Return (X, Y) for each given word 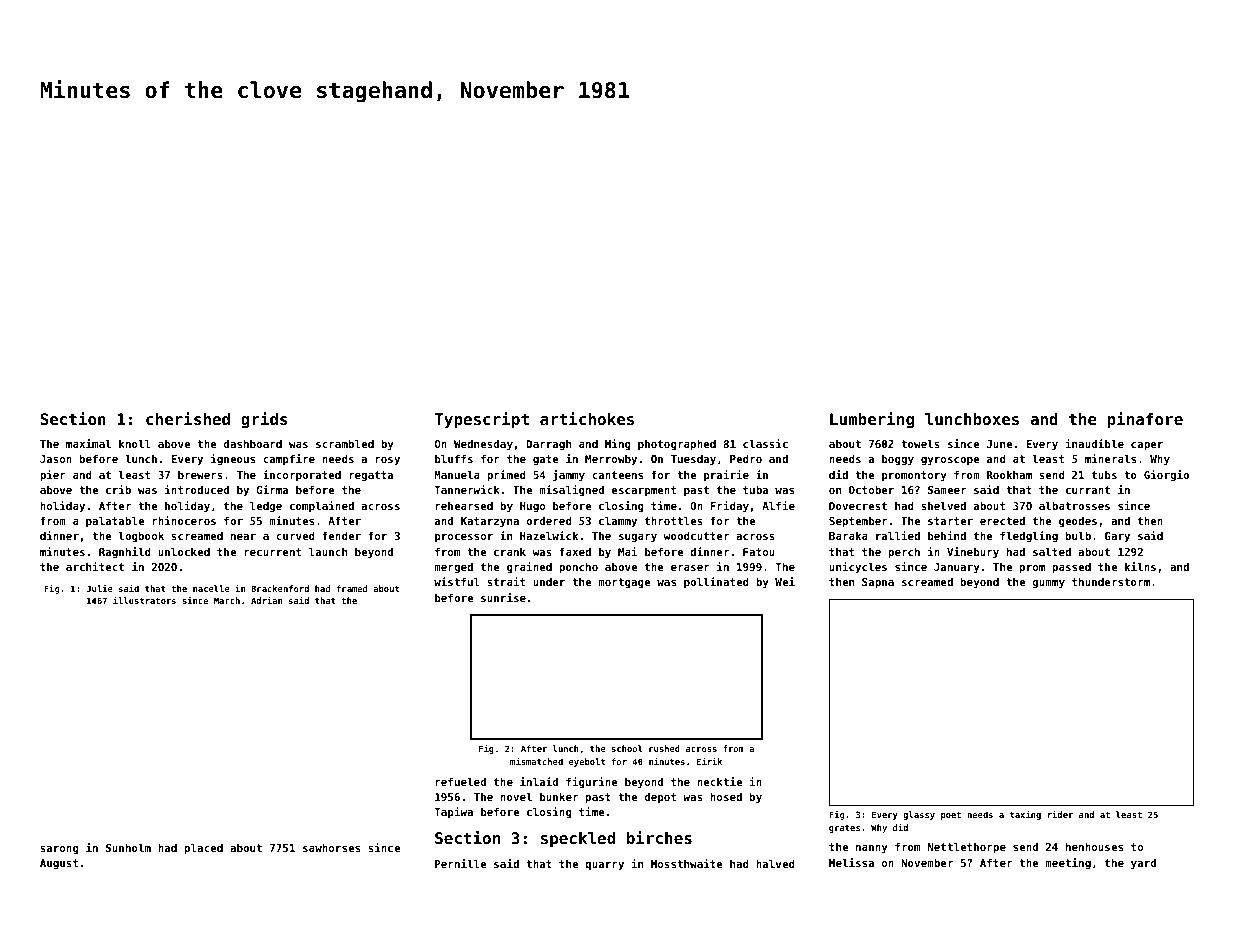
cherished (188, 418)
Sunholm (128, 847)
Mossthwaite (687, 863)
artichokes (587, 418)
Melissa (851, 862)
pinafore (1145, 420)
